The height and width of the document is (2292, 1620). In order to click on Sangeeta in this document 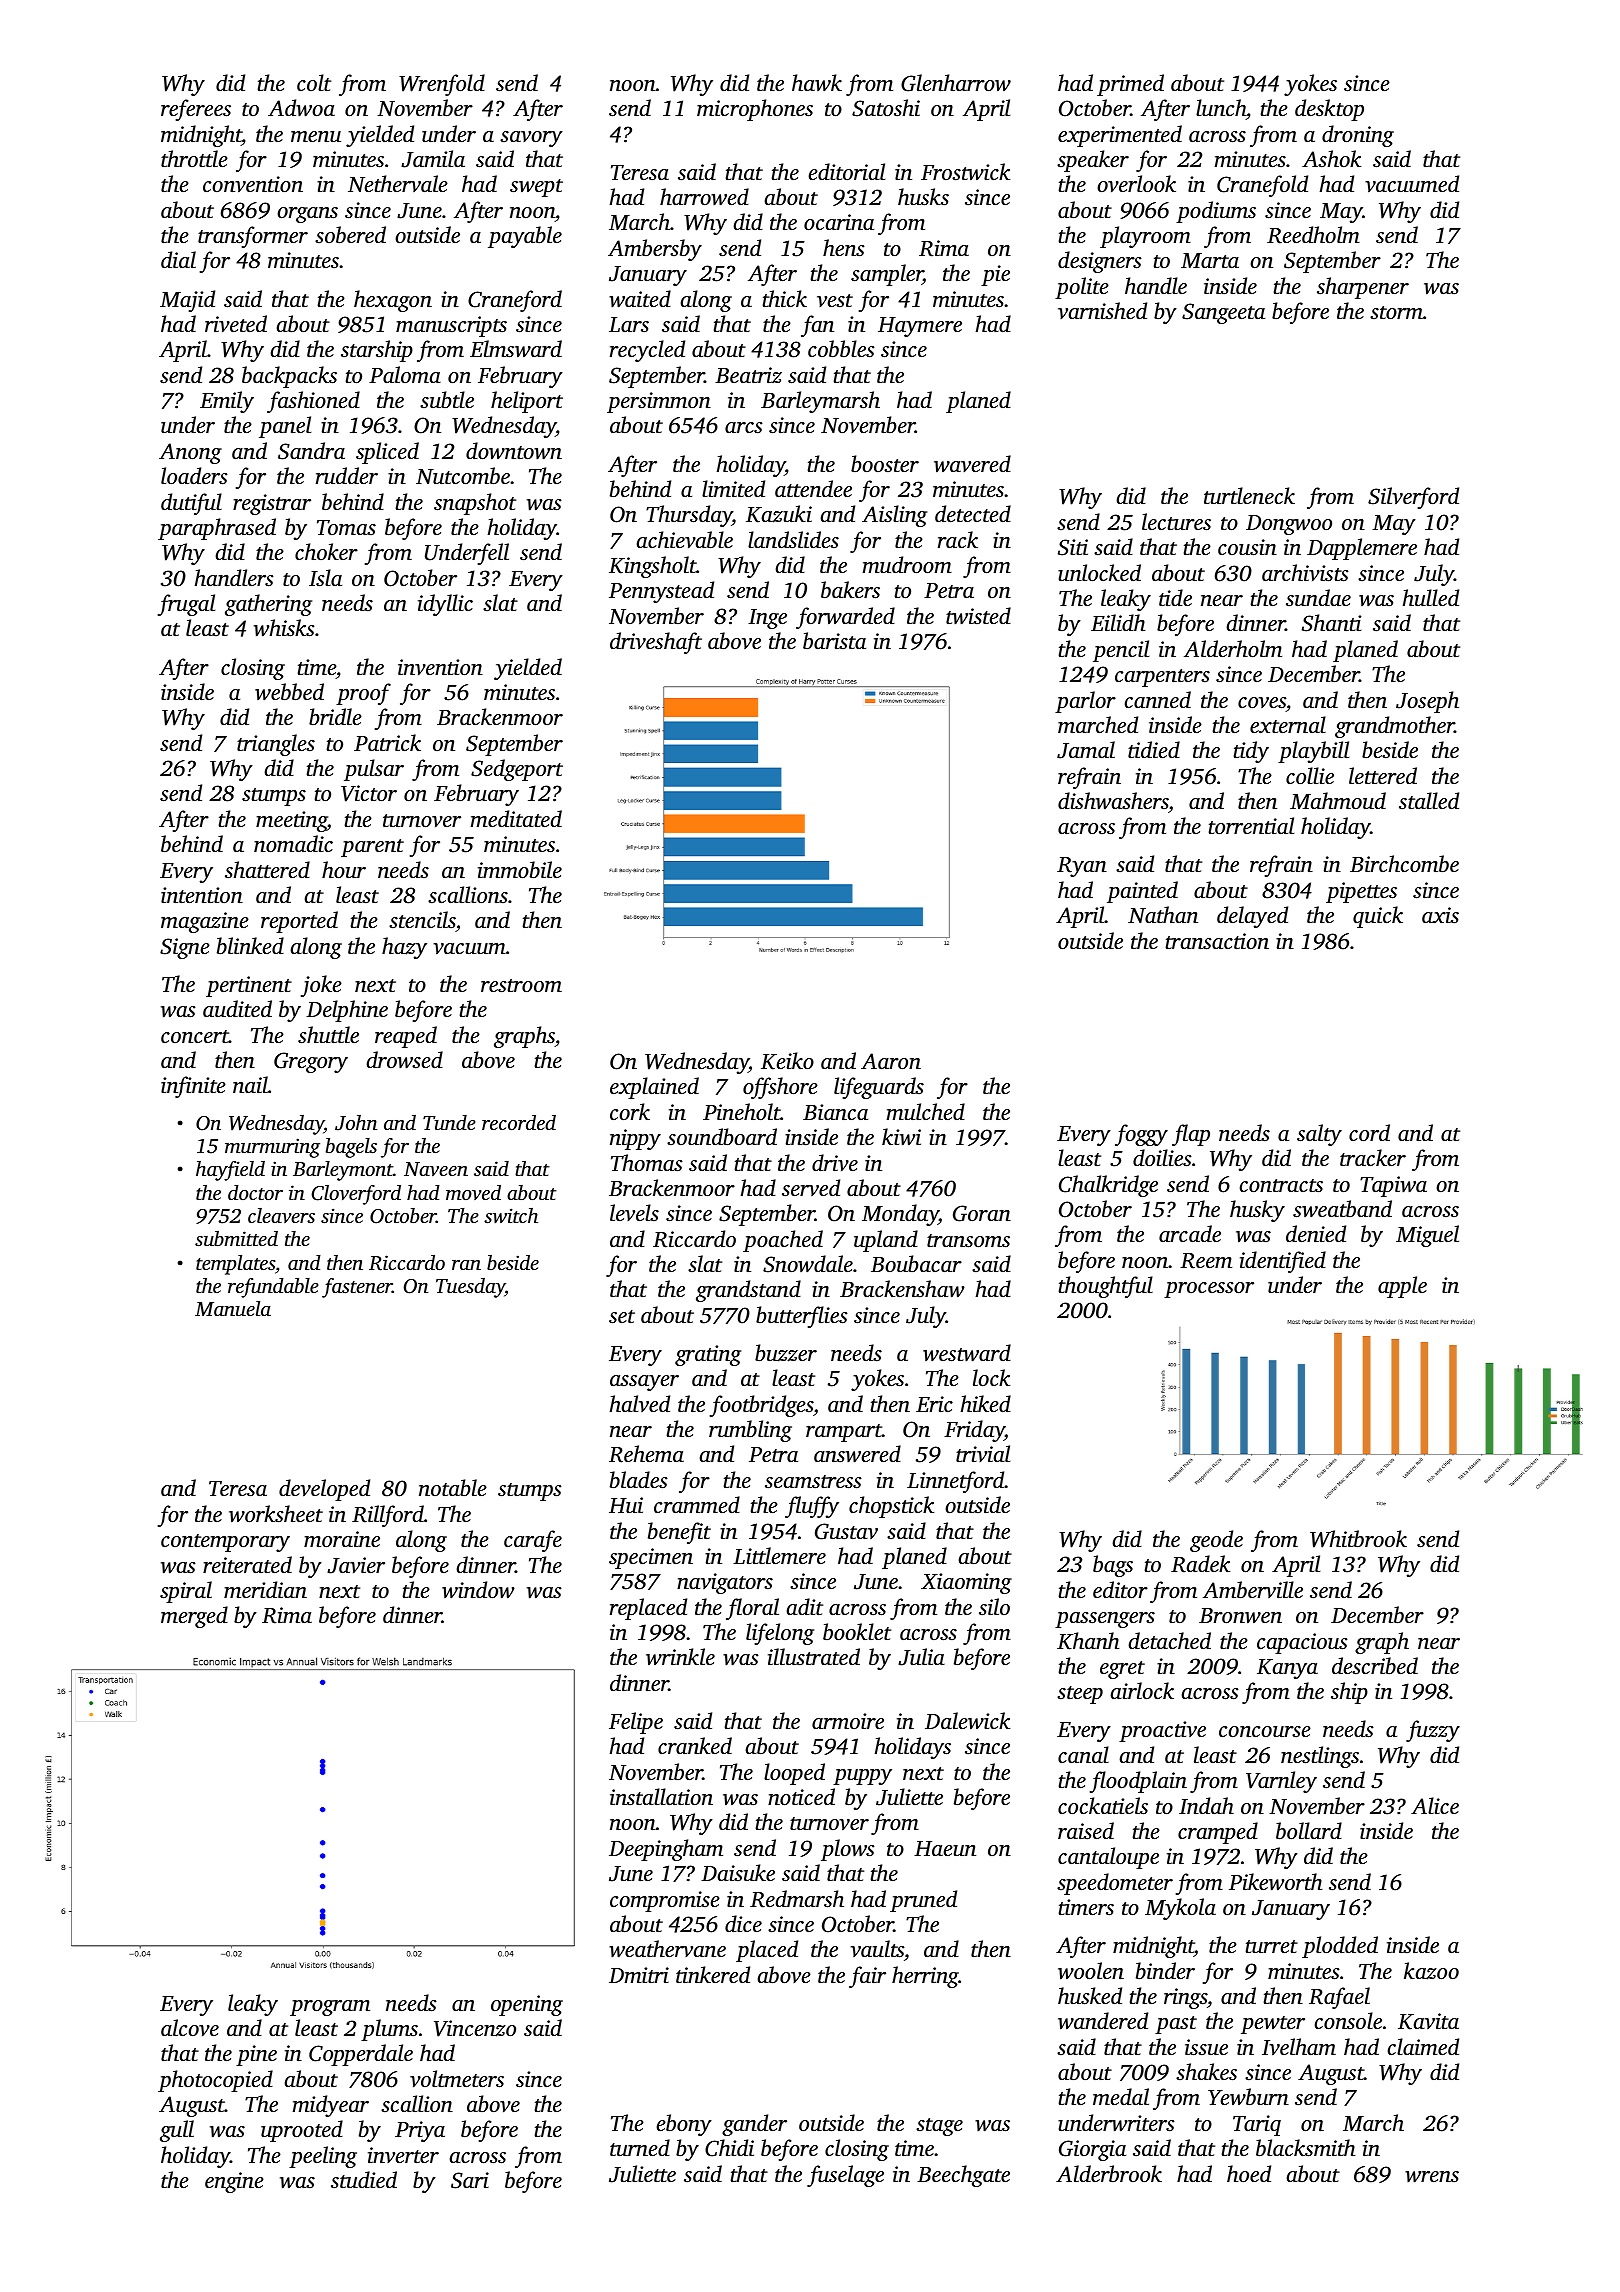, I will do `click(1223, 313)`.
